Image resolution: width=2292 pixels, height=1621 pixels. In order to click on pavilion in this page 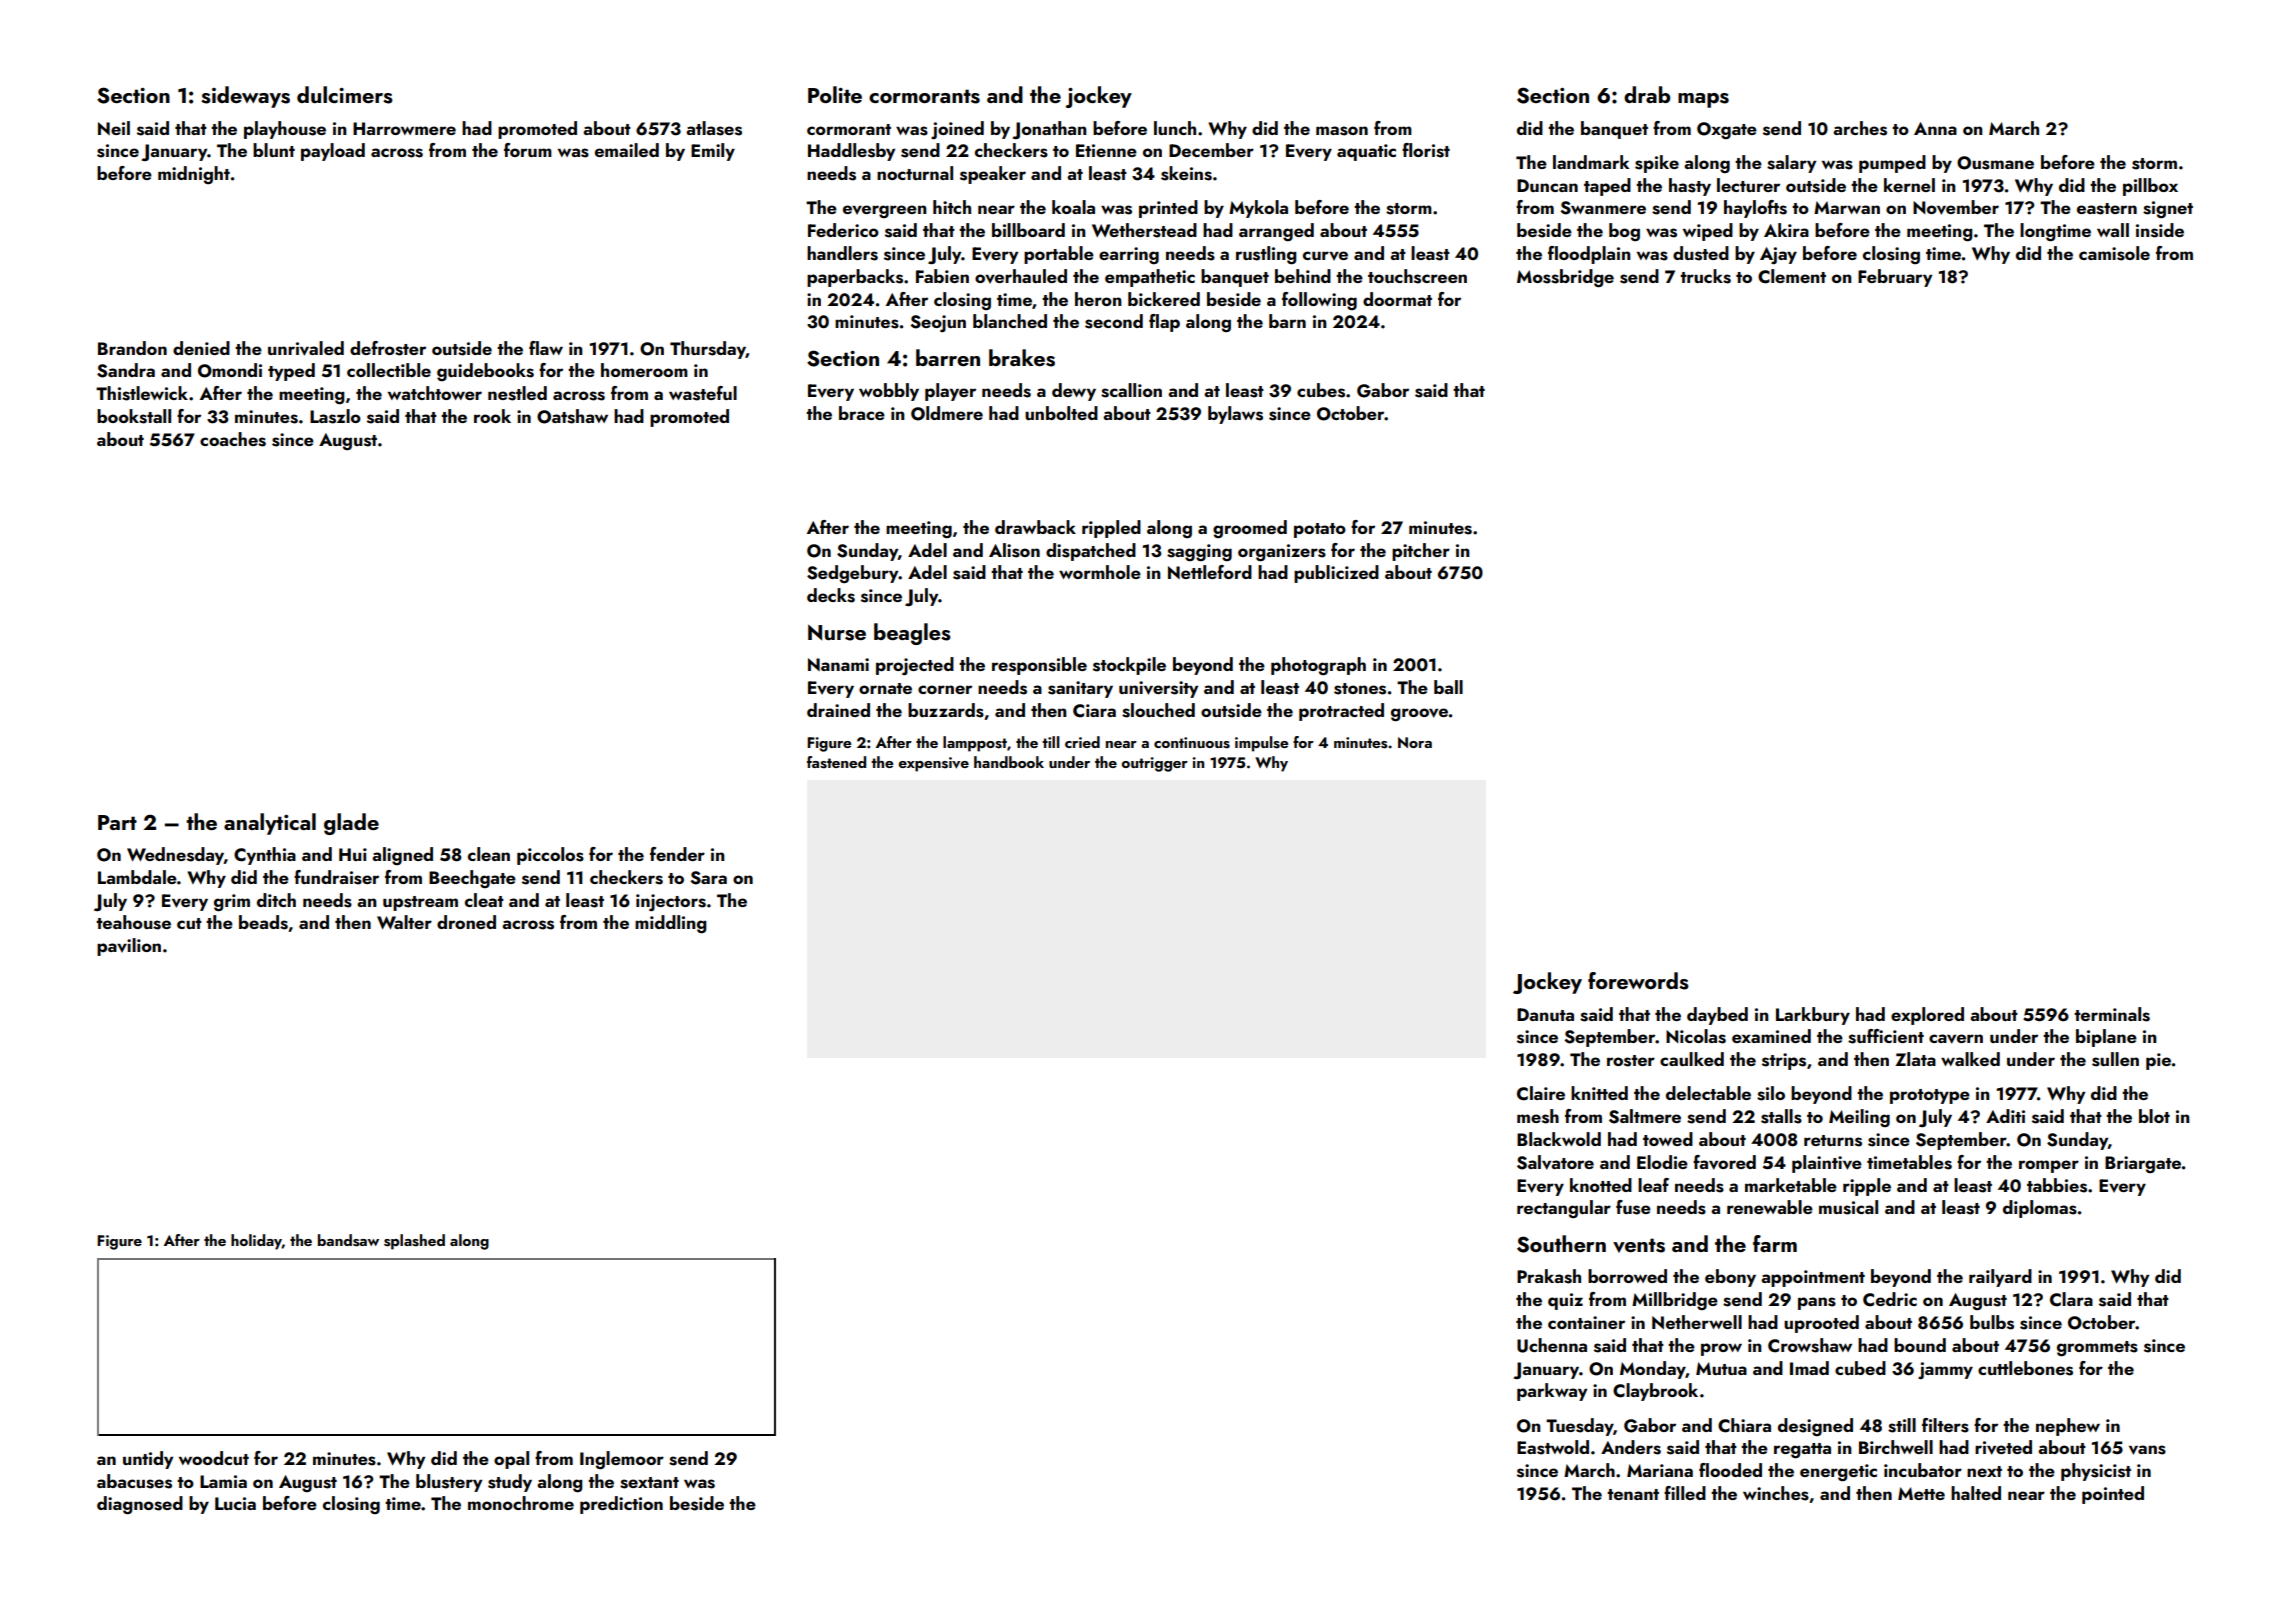, I will do `click(129, 947)`.
